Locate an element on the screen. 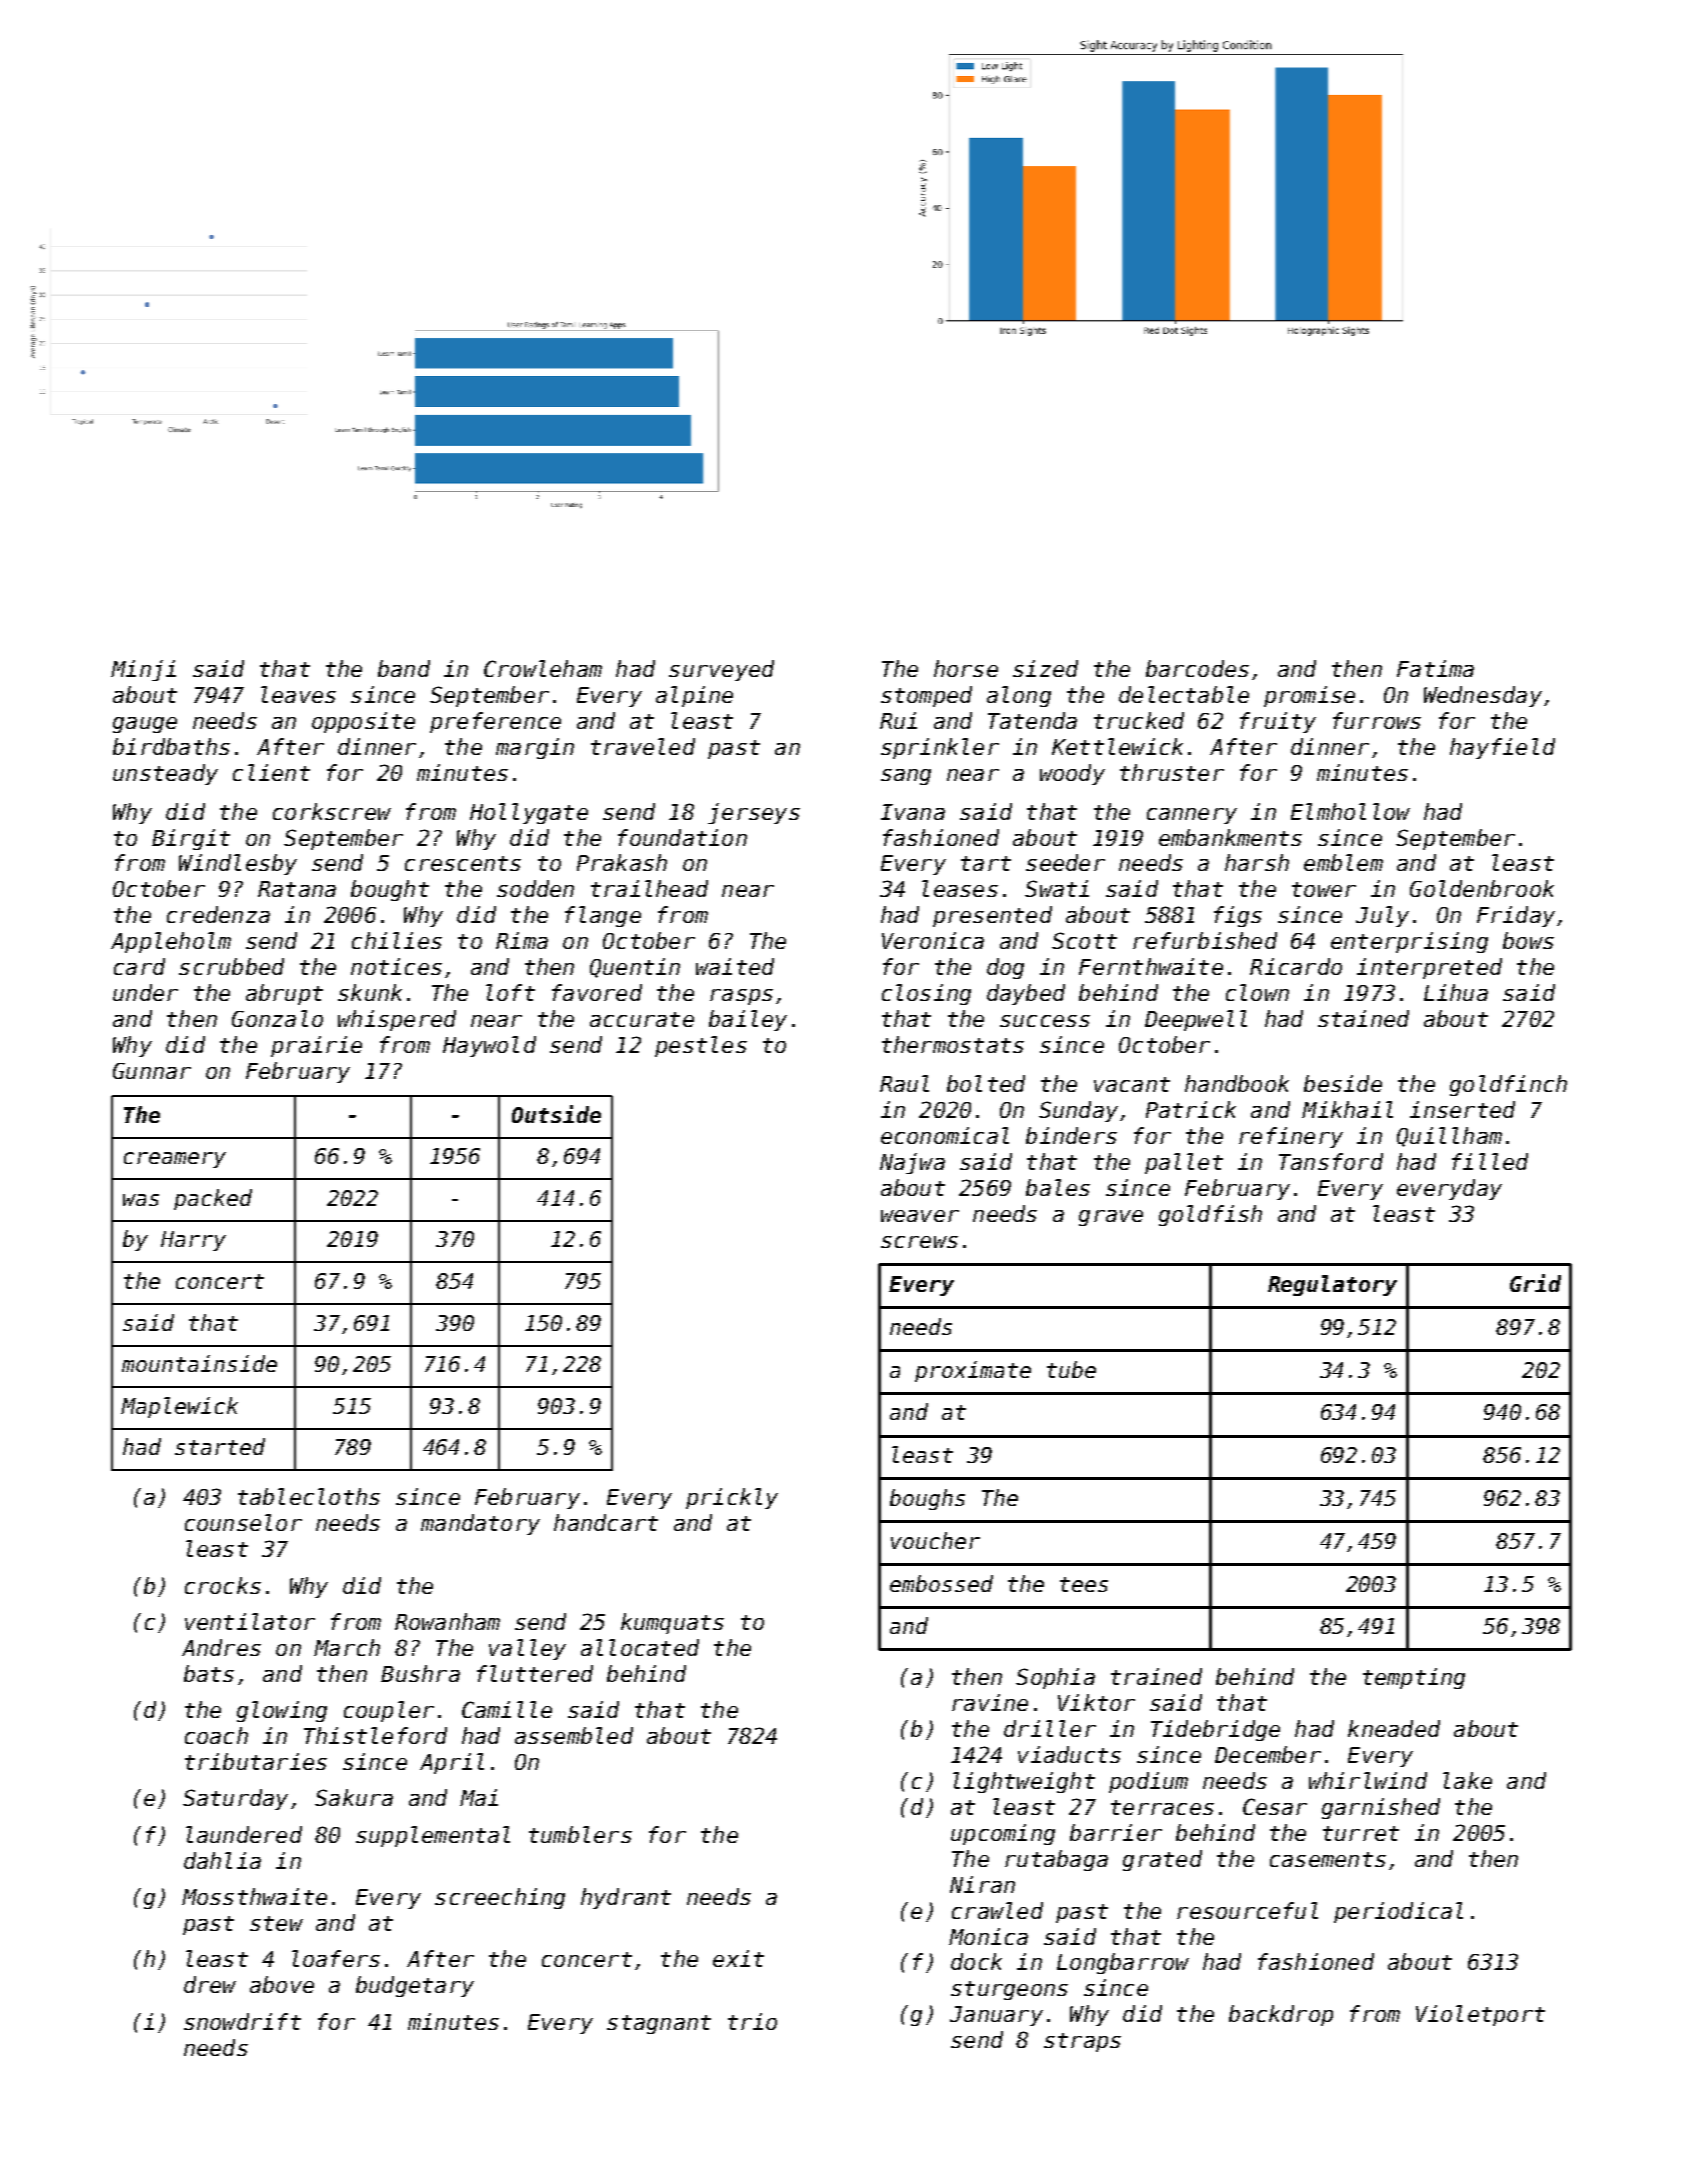 This screenshot has height=2178, width=1683. Rowanham is located at coordinates (447, 1621).
